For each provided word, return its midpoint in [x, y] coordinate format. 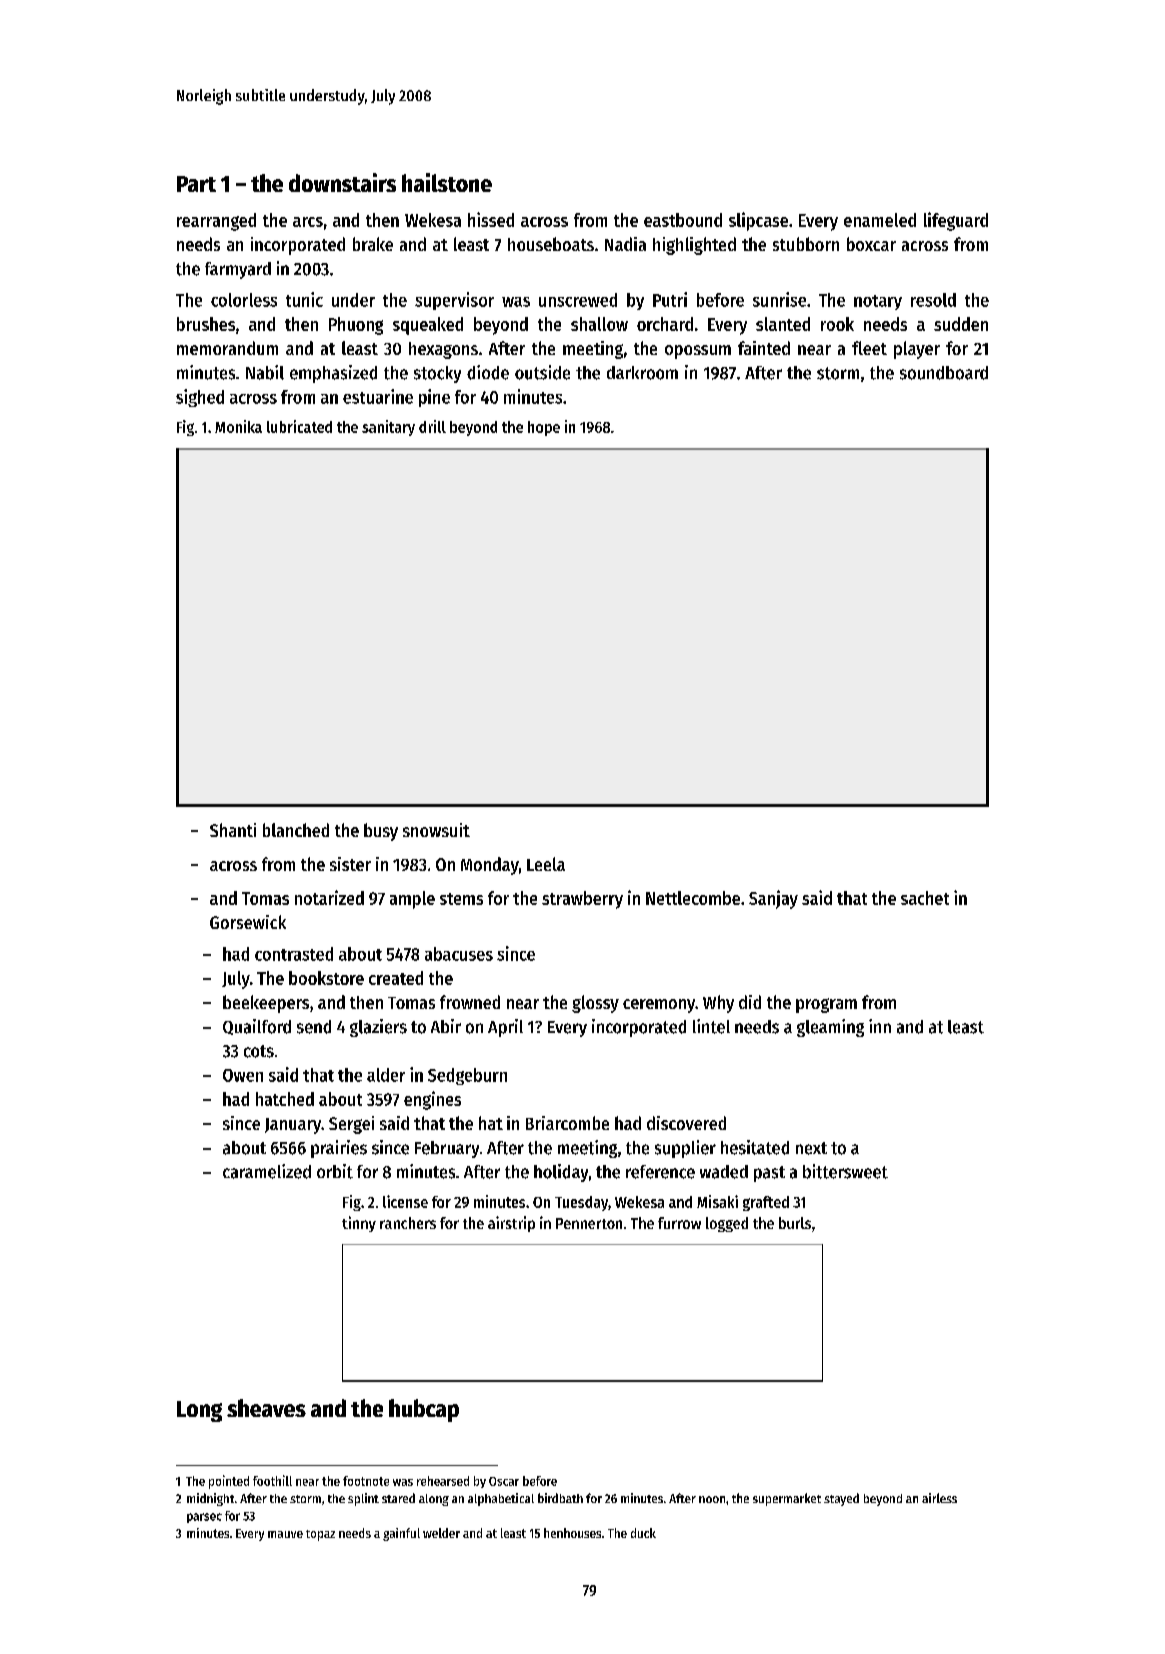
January [293, 1126]
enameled [880, 220]
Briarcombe [567, 1123]
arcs [308, 222]
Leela [546, 864]
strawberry [582, 900]
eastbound [683, 220]
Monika [238, 426]
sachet [925, 898]
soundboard [944, 373]
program [826, 1005]
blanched [296, 830]
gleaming [830, 1028]
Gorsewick [248, 922]
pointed [229, 1482]
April [505, 1028]
